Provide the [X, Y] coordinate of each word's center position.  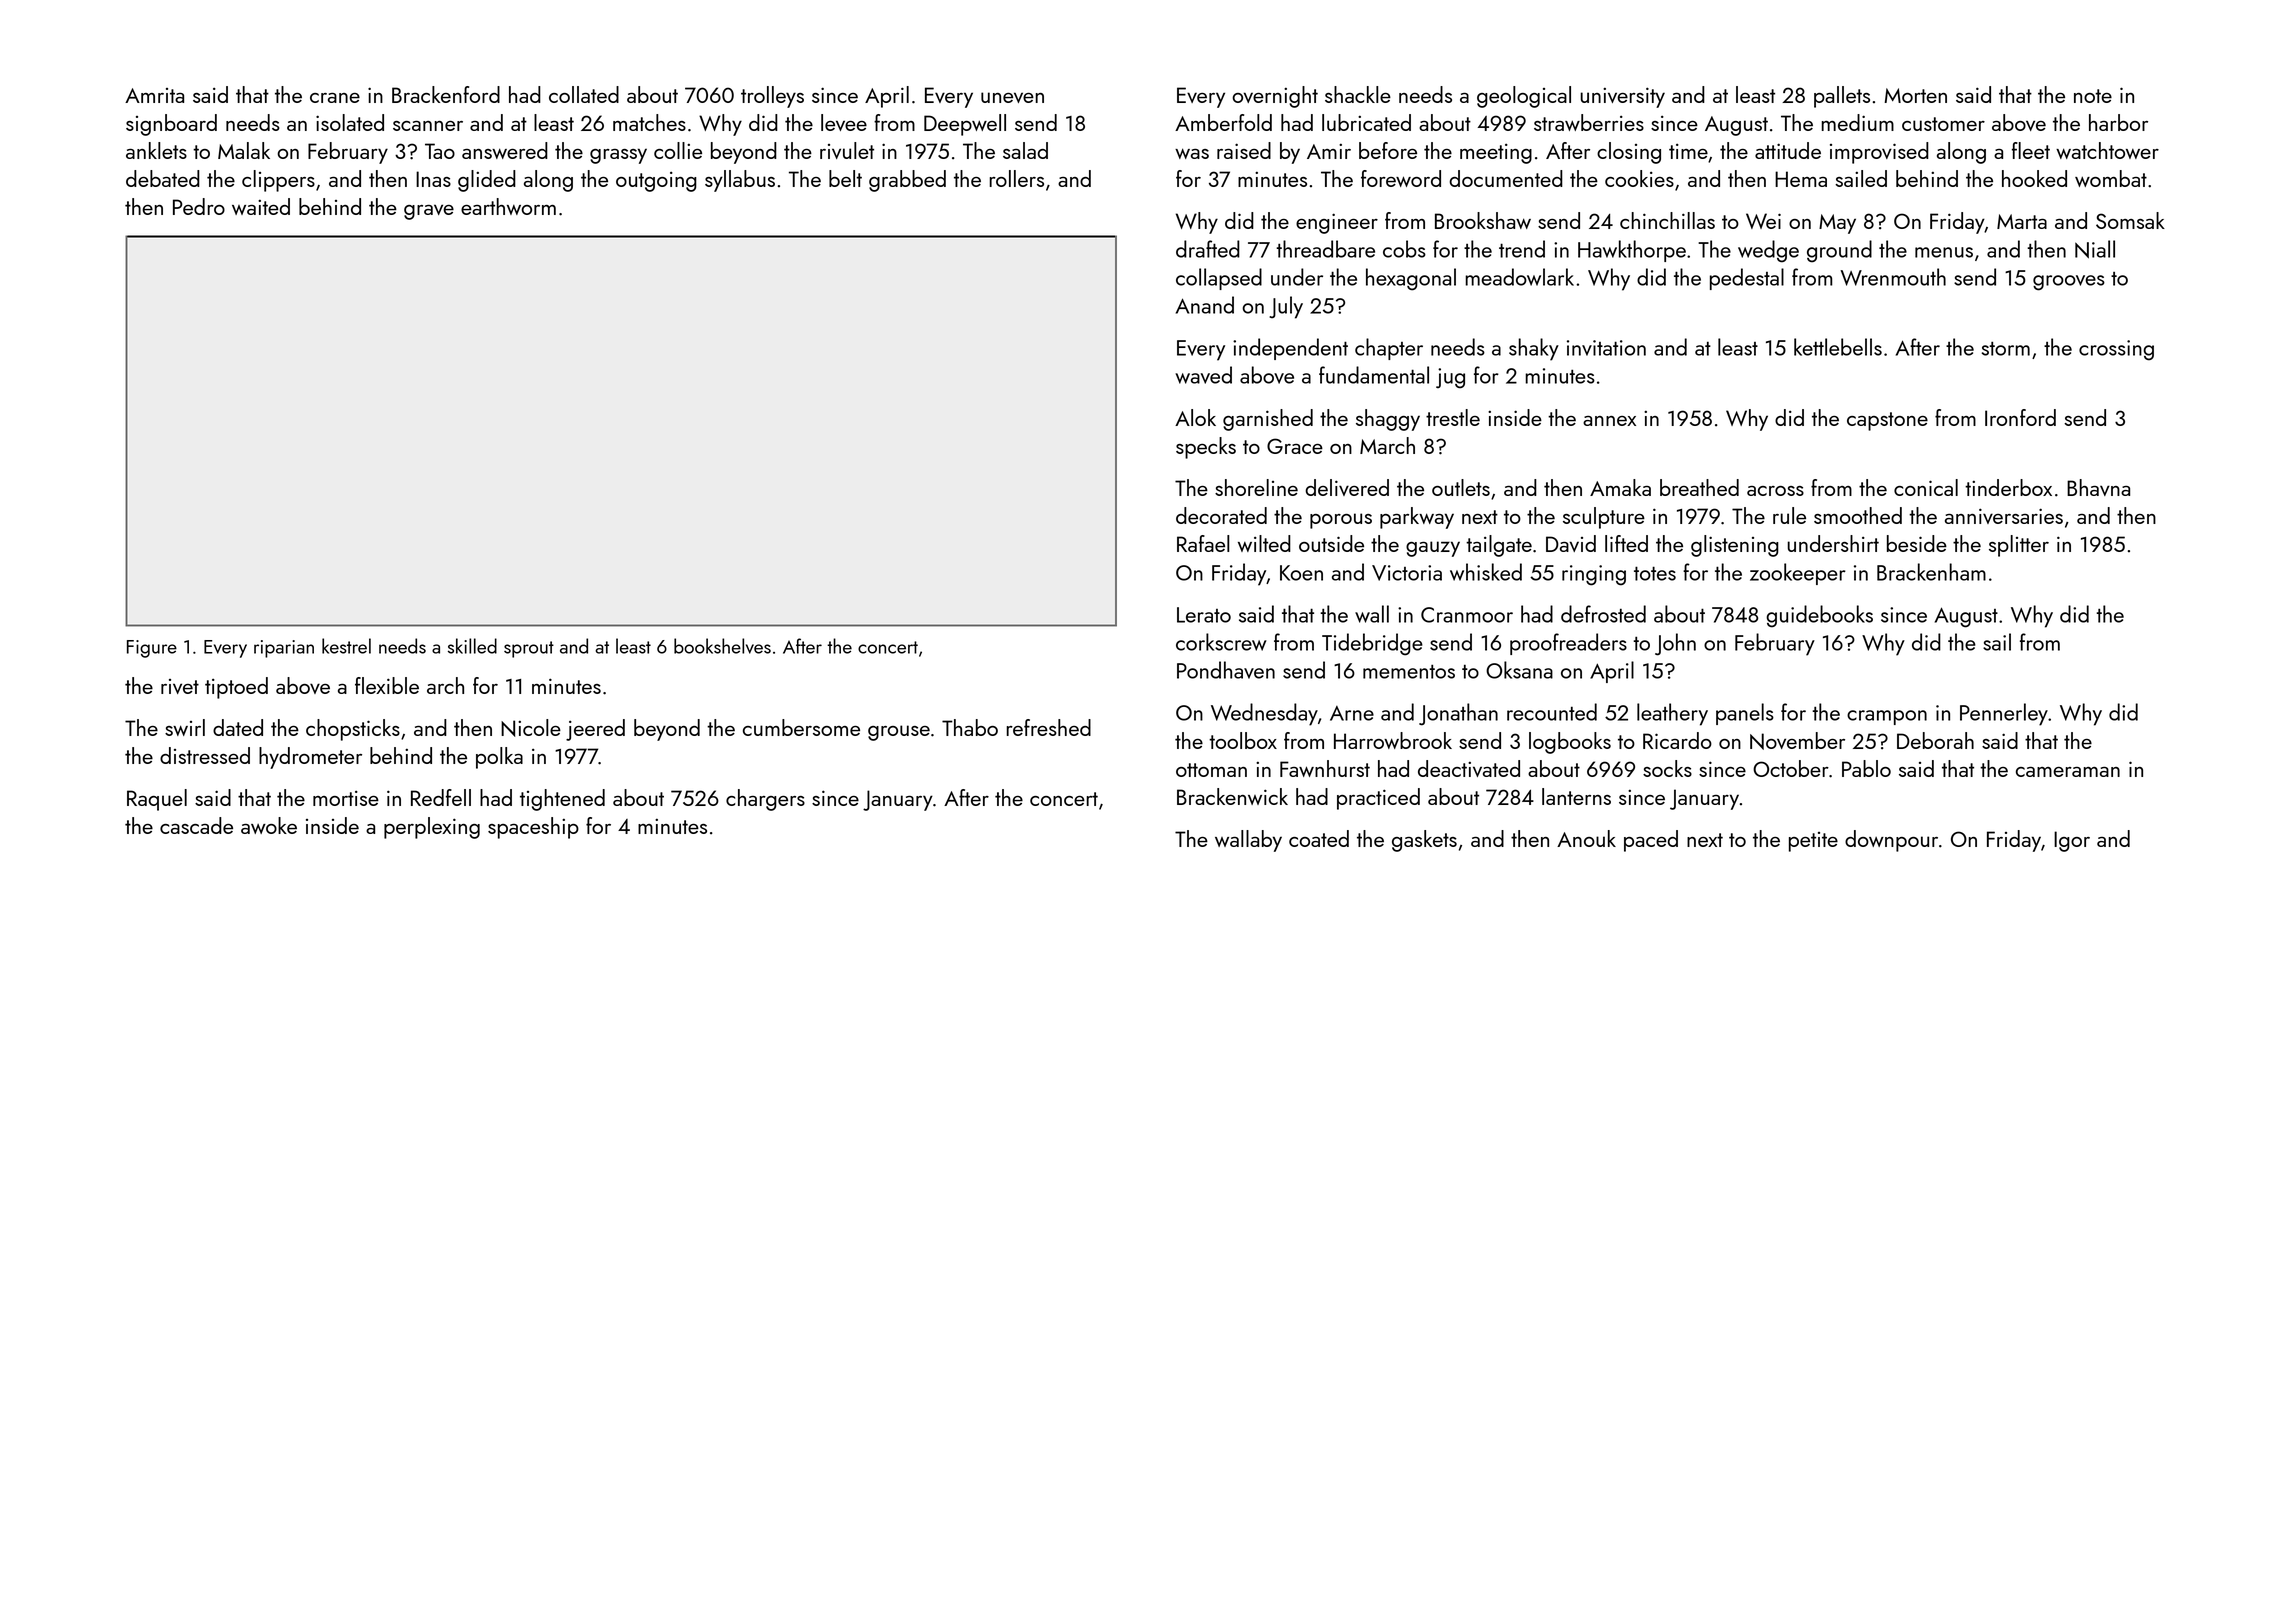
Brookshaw [1483, 220]
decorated [1221, 515]
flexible [387, 685]
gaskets [1424, 841]
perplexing [432, 828]
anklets [156, 150]
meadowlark [1519, 277]
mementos [1409, 671]
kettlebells [1838, 347]
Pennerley [2004, 714]
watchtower [2107, 150]
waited [261, 206]
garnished [1268, 420]
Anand [1205, 305]
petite [1813, 842]
